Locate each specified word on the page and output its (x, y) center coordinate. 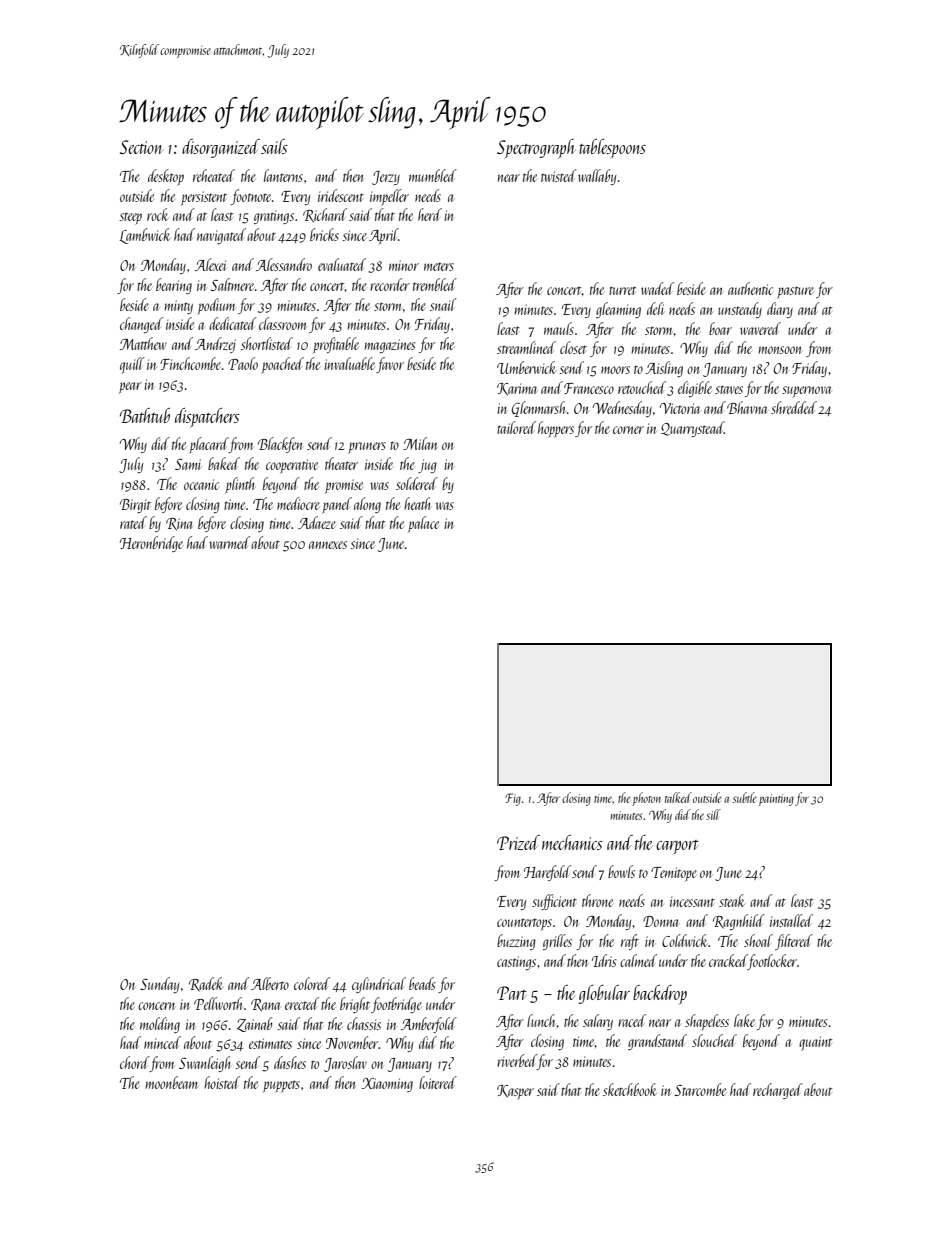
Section (141, 147)
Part (512, 993)
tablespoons (612, 148)
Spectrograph (536, 149)
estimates (270, 1043)
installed (791, 920)
